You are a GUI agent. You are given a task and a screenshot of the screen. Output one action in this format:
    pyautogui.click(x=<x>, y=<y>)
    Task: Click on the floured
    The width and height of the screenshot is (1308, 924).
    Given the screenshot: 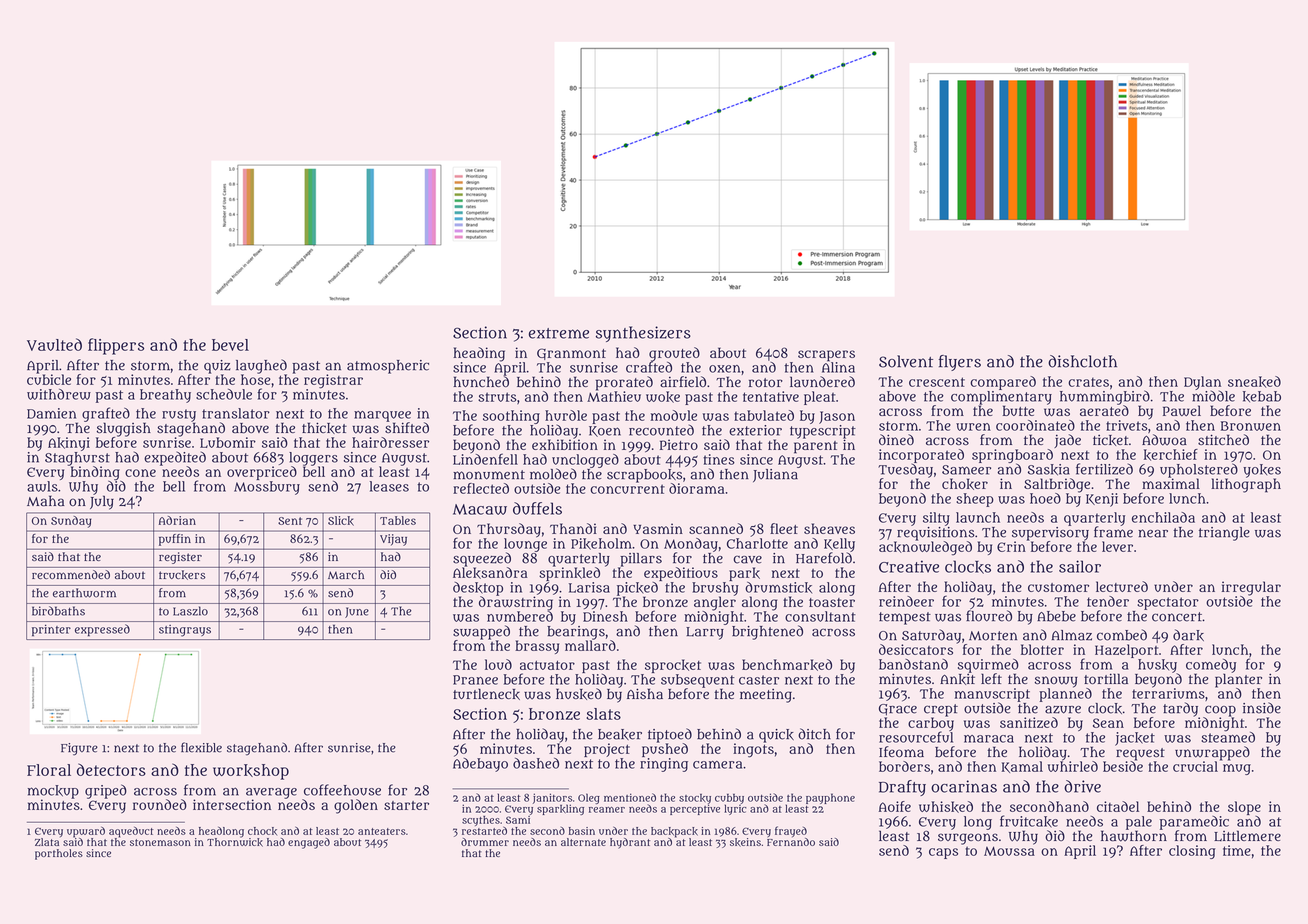 What is the action you would take?
    pyautogui.click(x=989, y=616)
